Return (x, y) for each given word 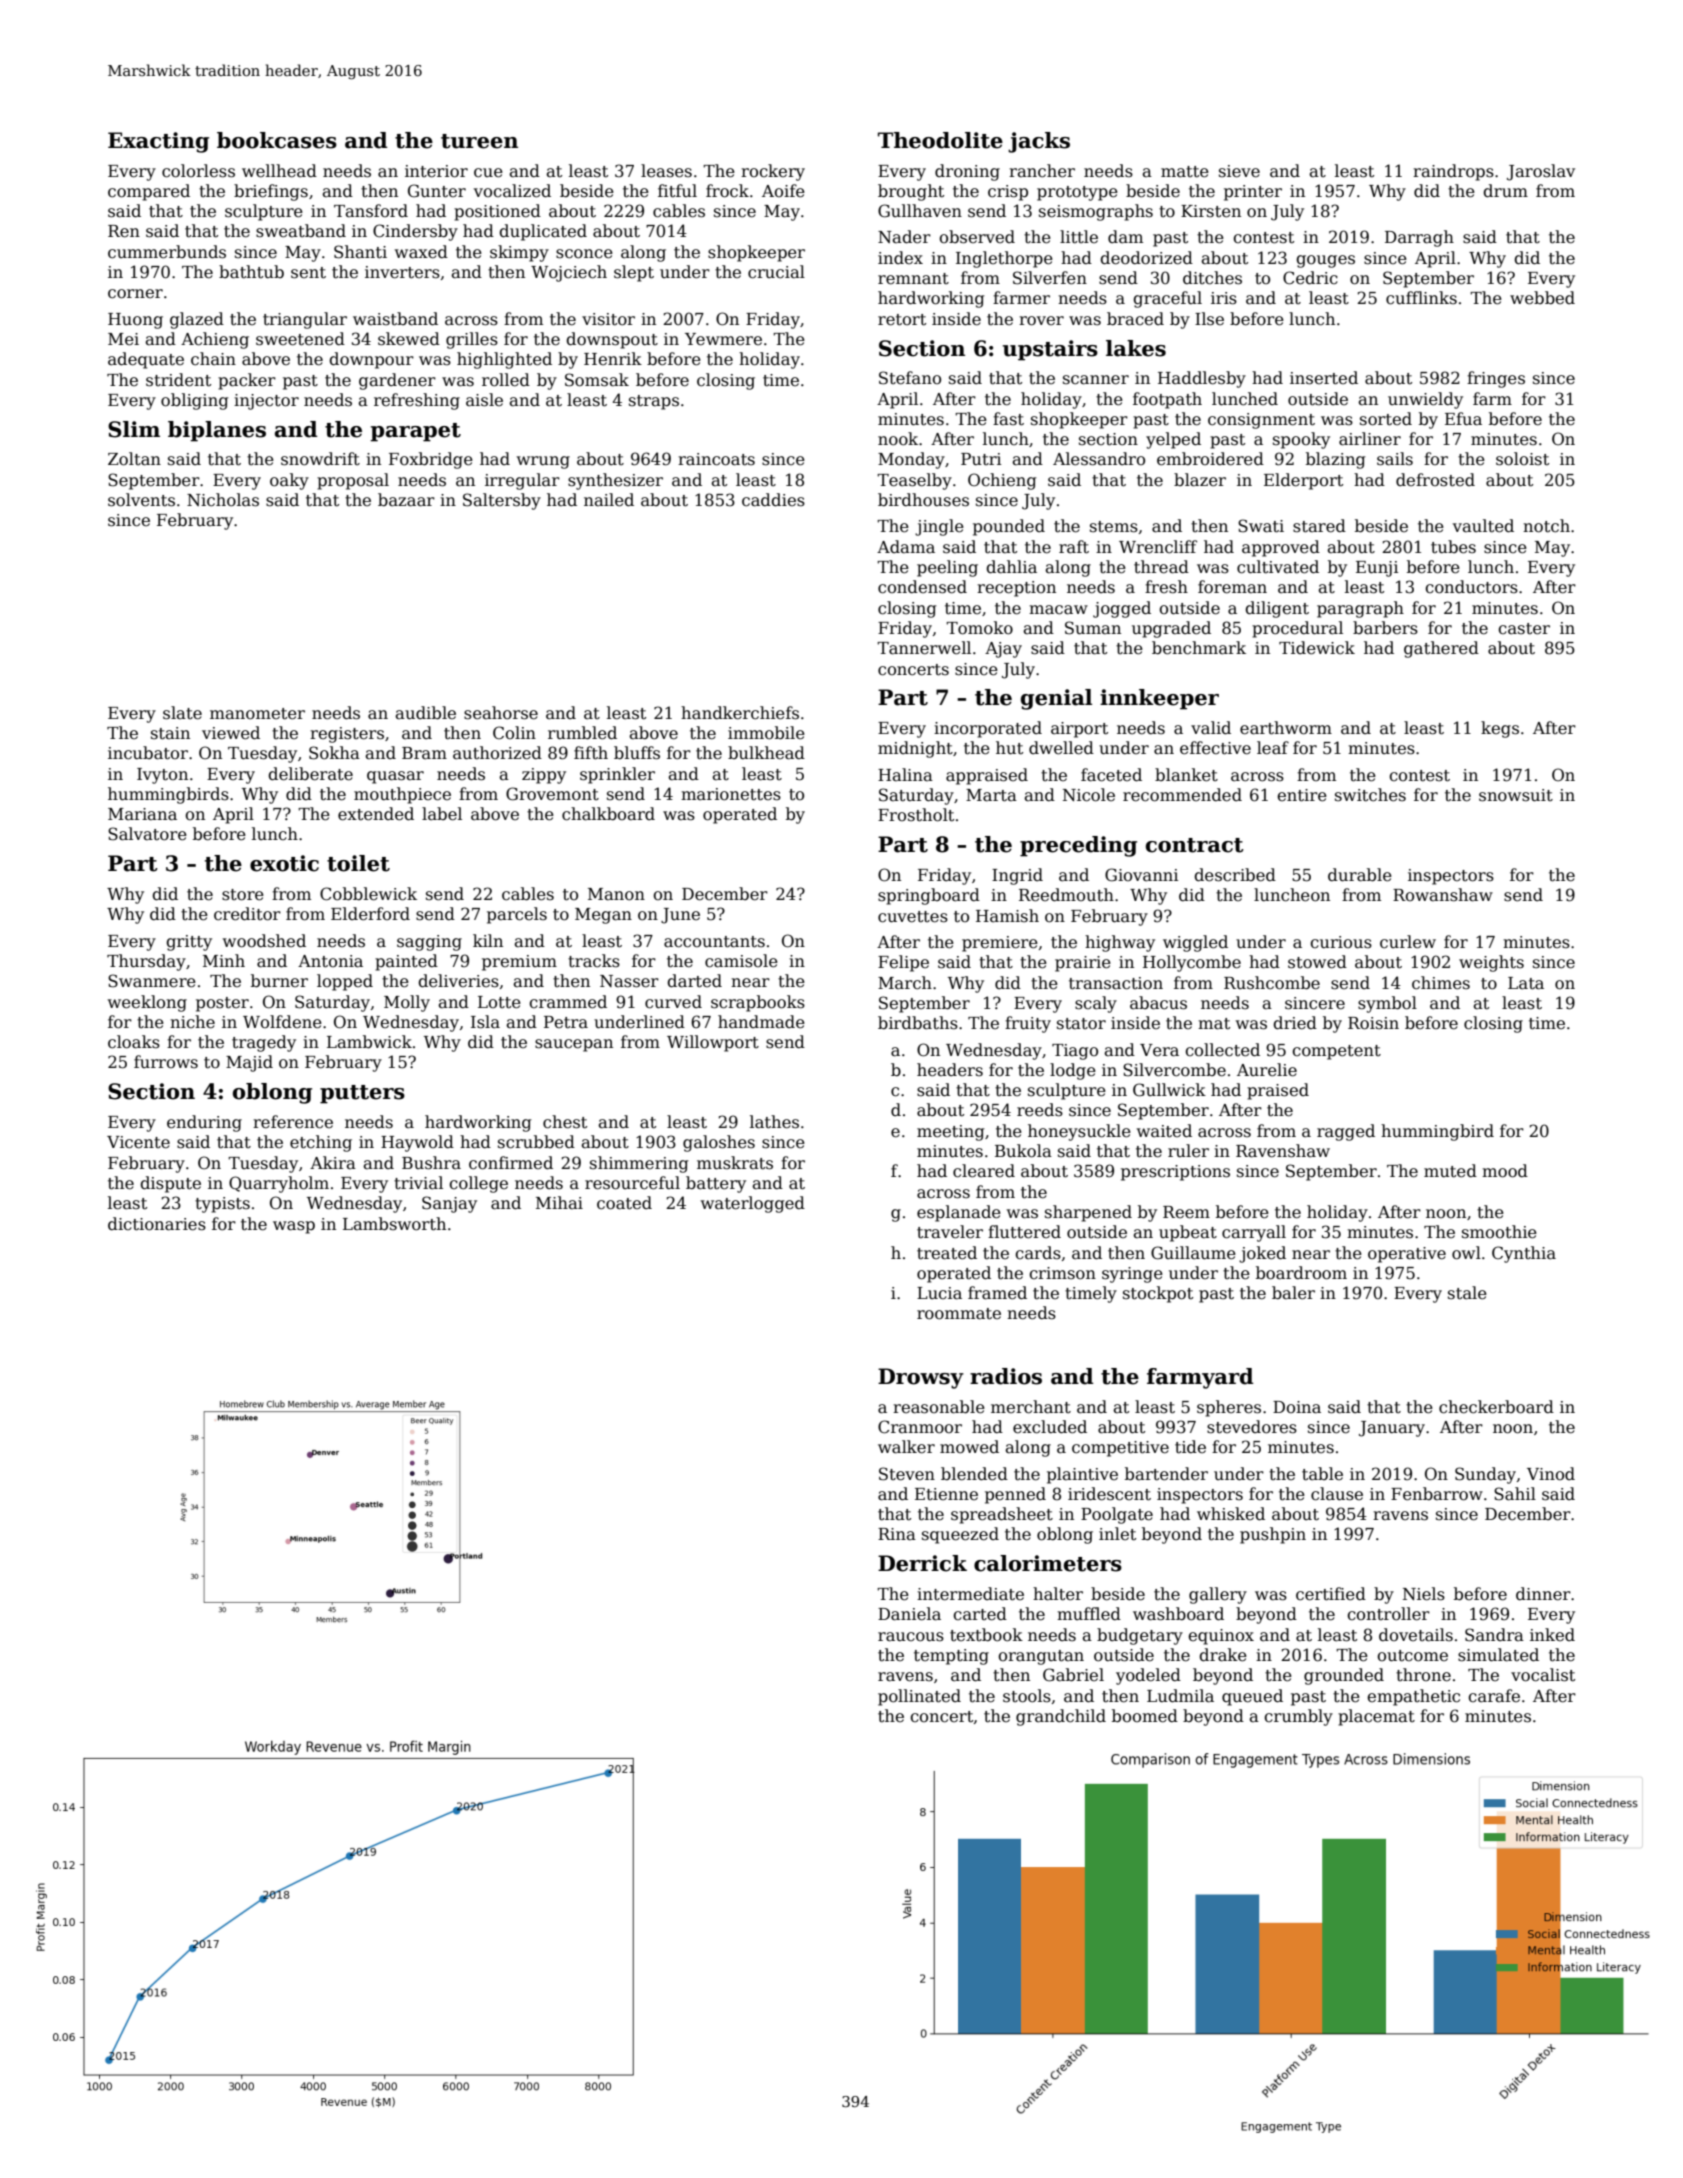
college (478, 1184)
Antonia (330, 961)
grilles (472, 340)
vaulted (1483, 526)
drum (1505, 191)
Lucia (939, 1293)
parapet (415, 432)
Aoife (783, 191)
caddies (773, 500)
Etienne (946, 1494)
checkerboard (1496, 1407)
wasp (294, 1227)
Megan (603, 916)
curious (1341, 942)
